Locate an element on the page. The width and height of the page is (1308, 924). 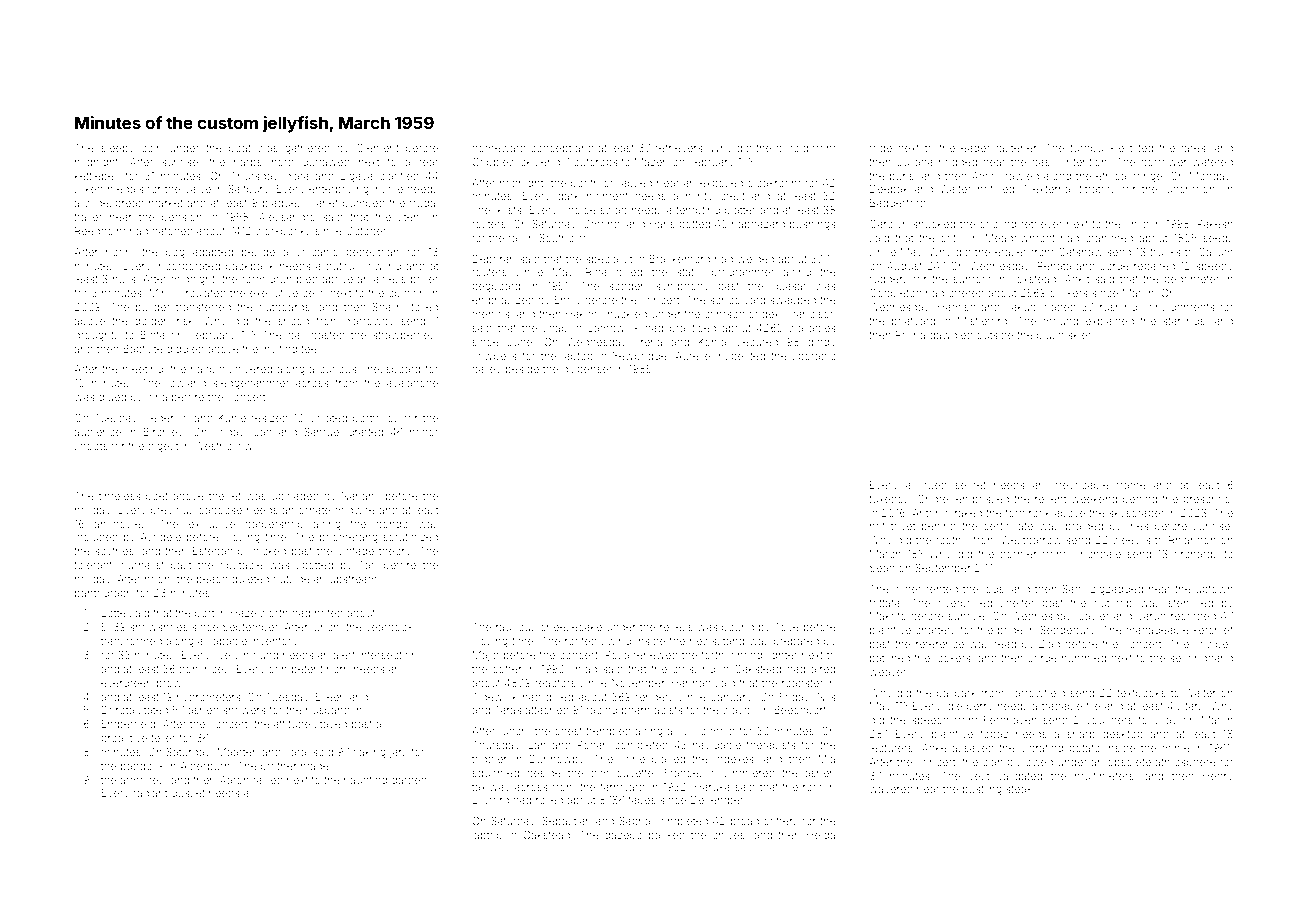
sledgehammer is located at coordinates (251, 384).
